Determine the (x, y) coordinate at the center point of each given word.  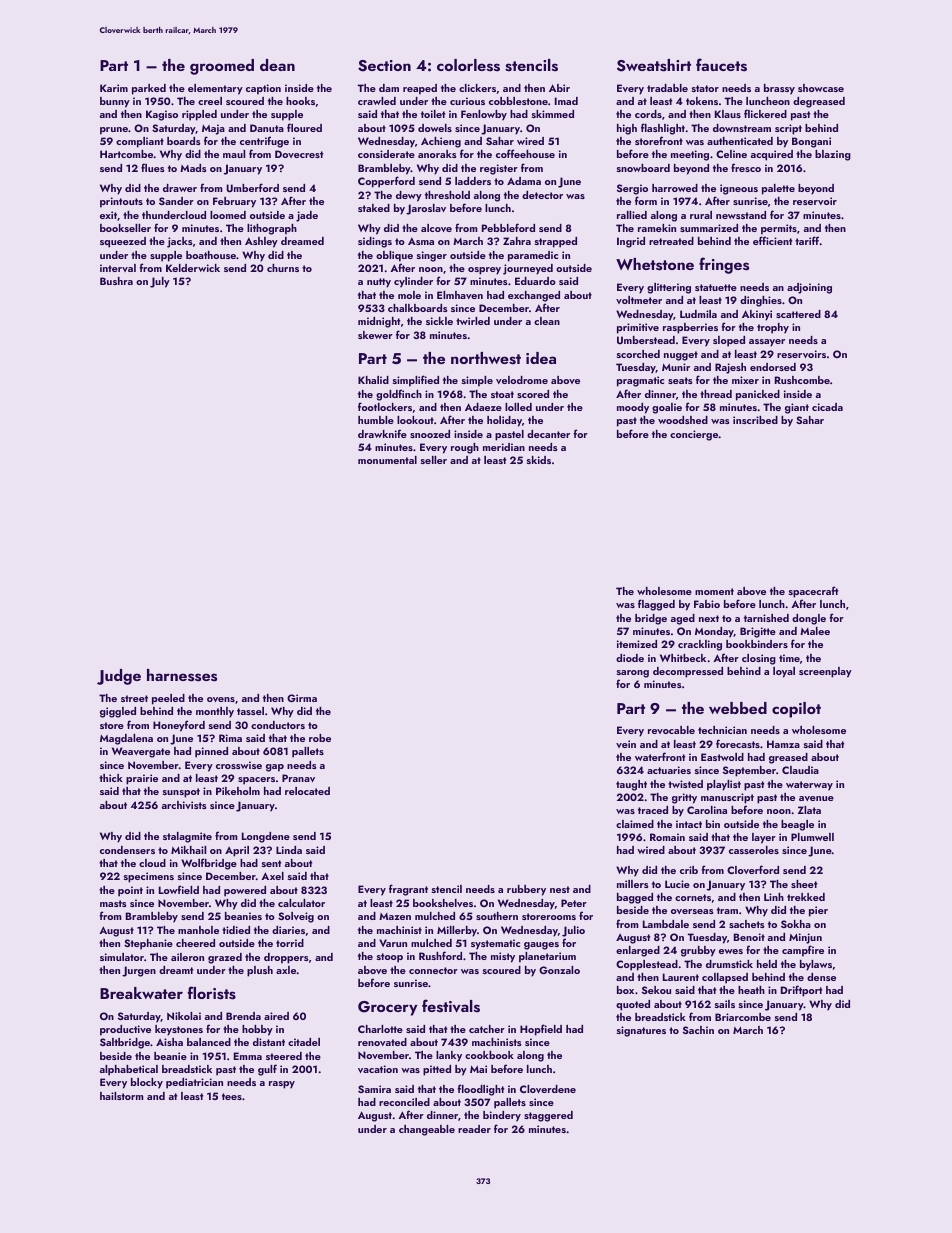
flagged (656, 605)
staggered (548, 1116)
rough (465, 448)
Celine (731, 154)
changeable (427, 1130)
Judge (119, 677)
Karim (114, 88)
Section (384, 66)
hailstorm (122, 1096)
